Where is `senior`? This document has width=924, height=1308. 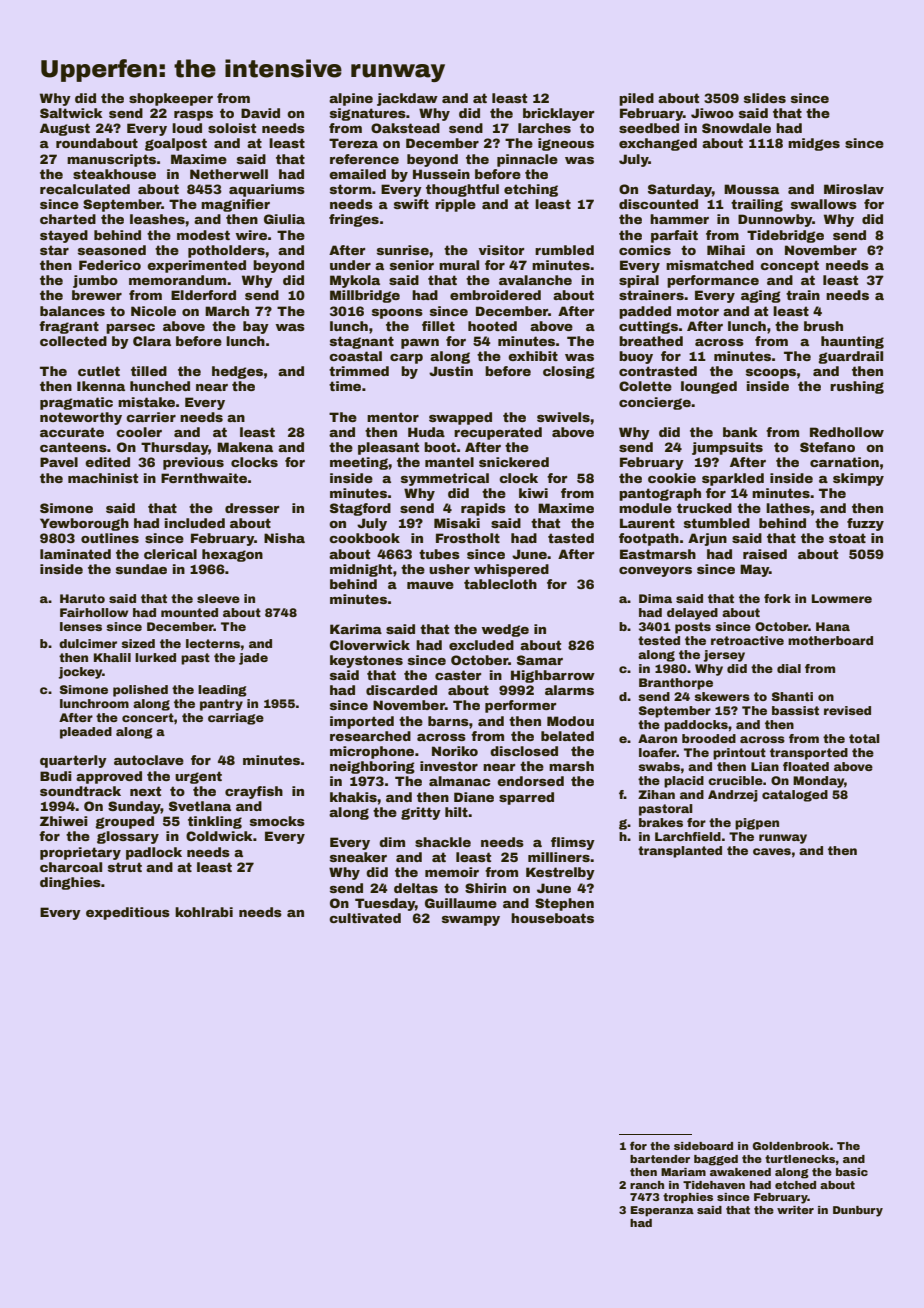 senior is located at coordinates (412, 265).
